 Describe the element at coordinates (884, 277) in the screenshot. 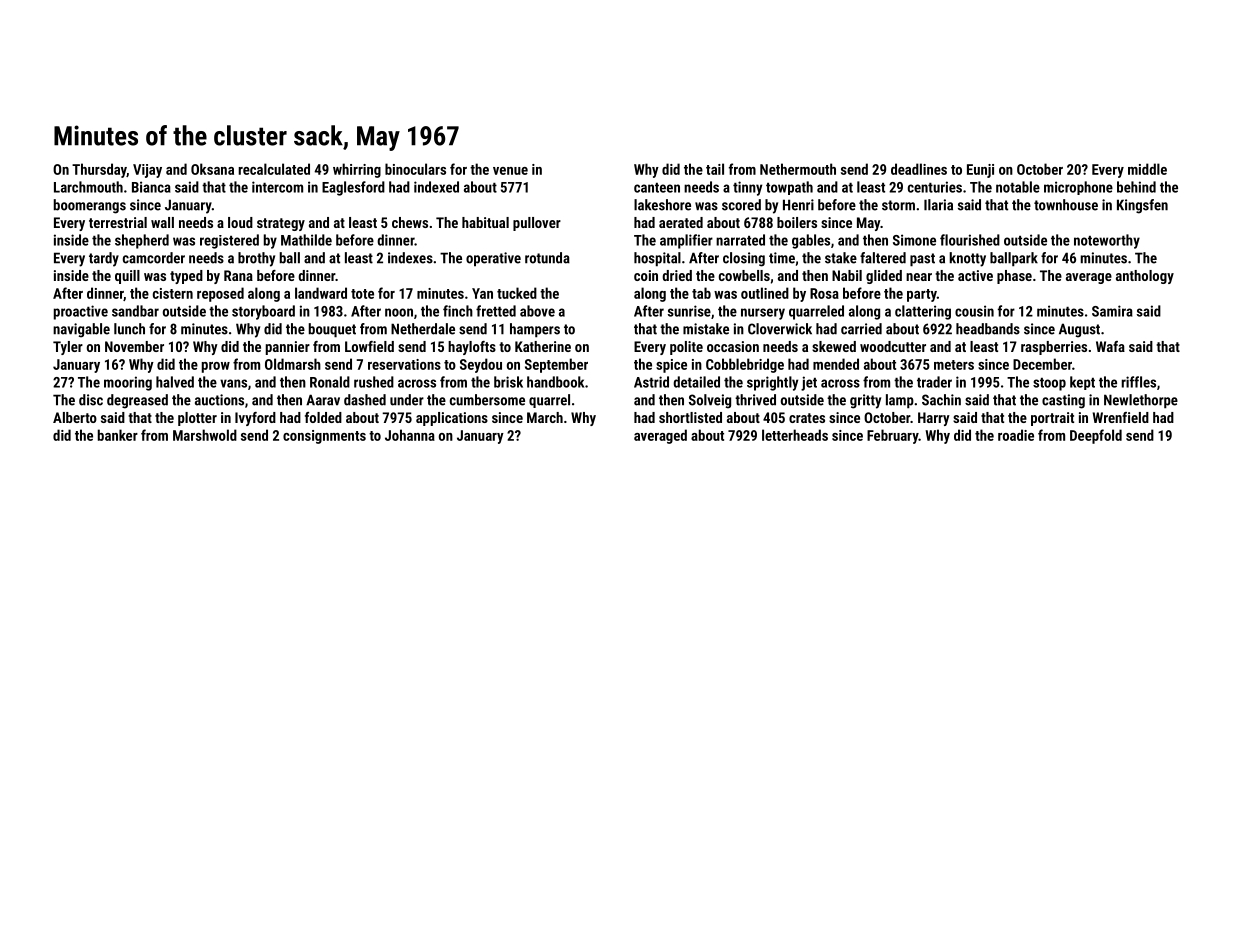

I see `glided` at that location.
